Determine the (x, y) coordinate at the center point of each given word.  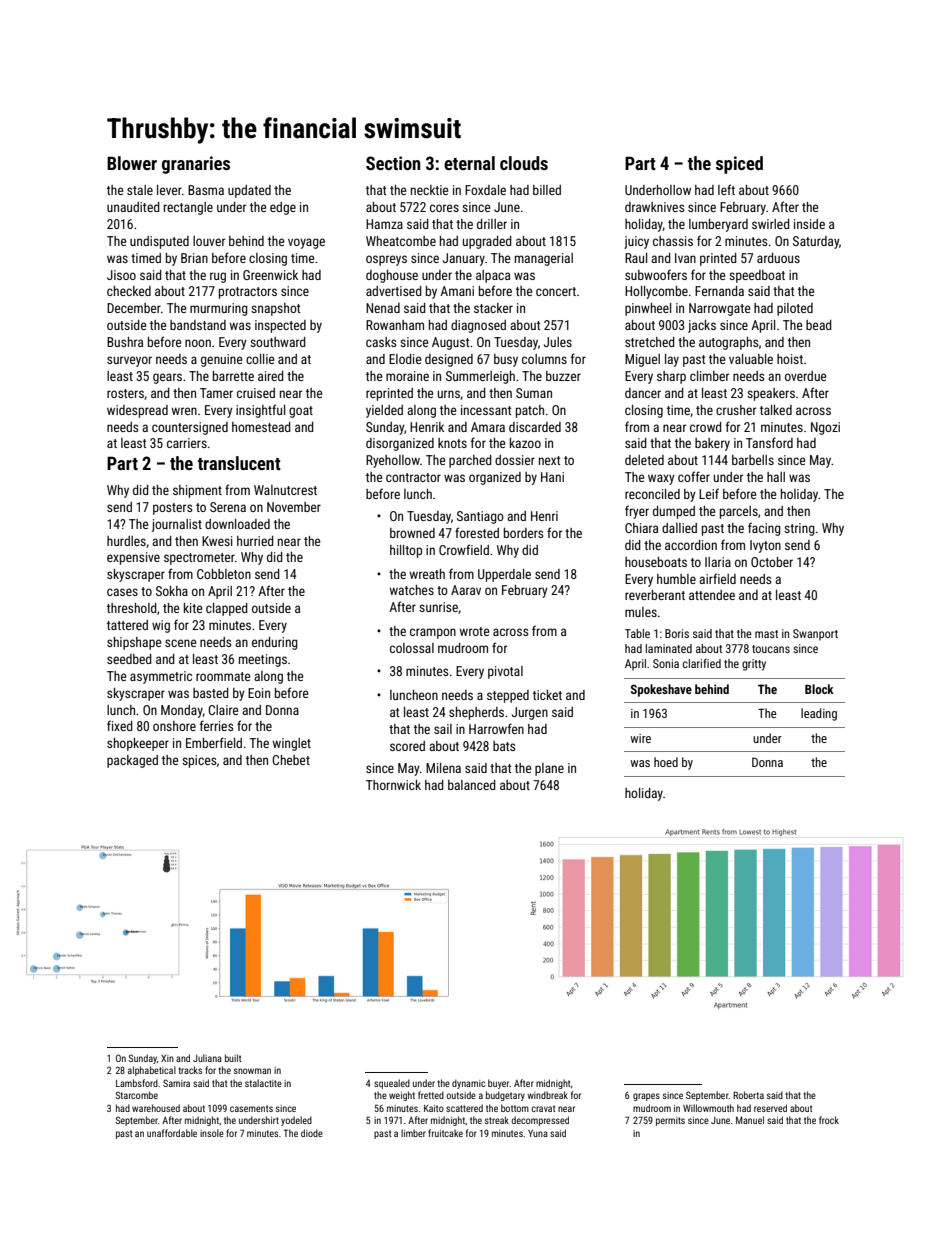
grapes (646, 1097)
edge (283, 208)
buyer (499, 1084)
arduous (778, 258)
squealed (392, 1084)
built (233, 1058)
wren (184, 411)
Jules (558, 342)
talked (776, 410)
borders (523, 533)
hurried (255, 541)
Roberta (748, 1095)
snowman (252, 1071)
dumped (674, 512)
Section (393, 163)
